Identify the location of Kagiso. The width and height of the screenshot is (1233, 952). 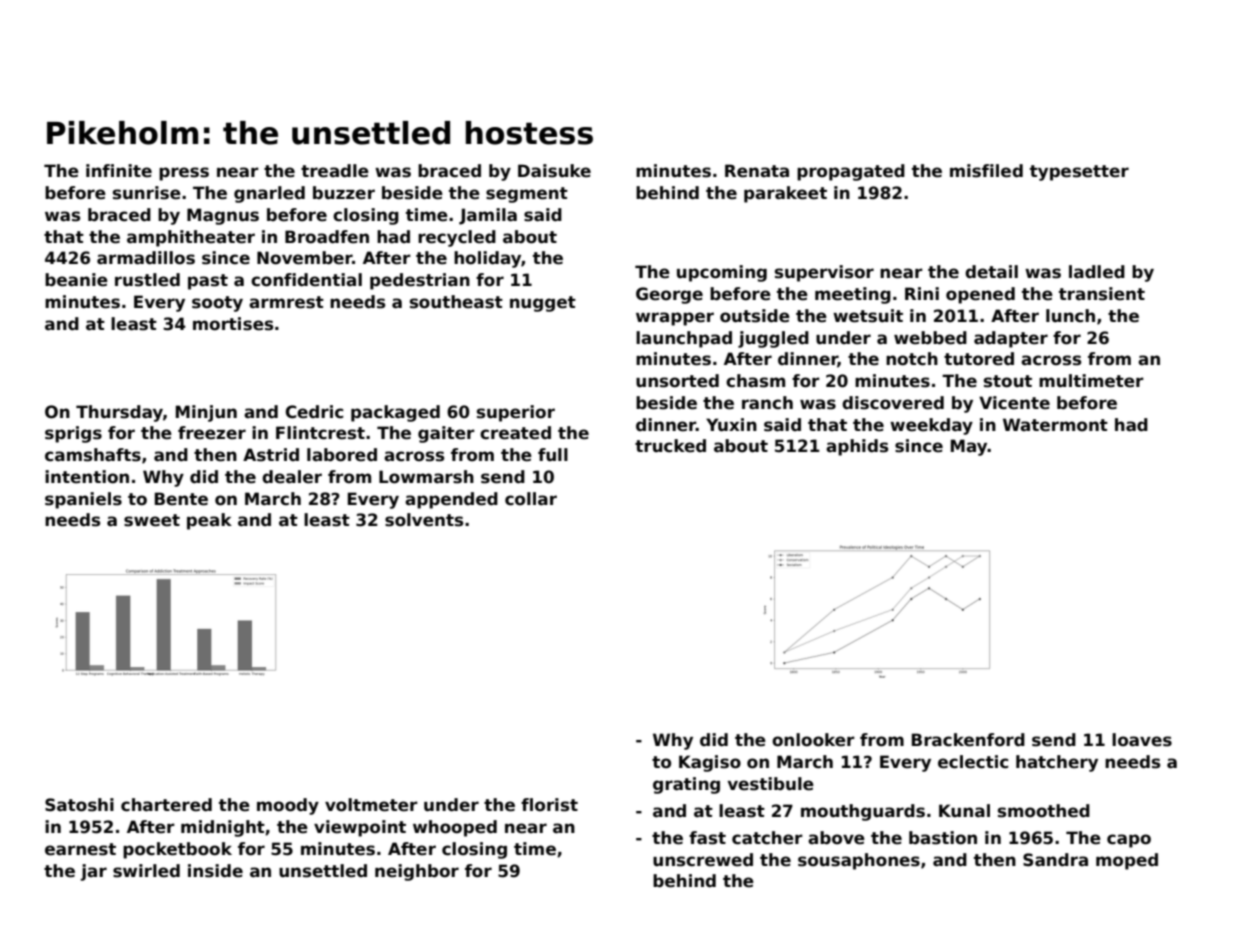
(710, 763).
